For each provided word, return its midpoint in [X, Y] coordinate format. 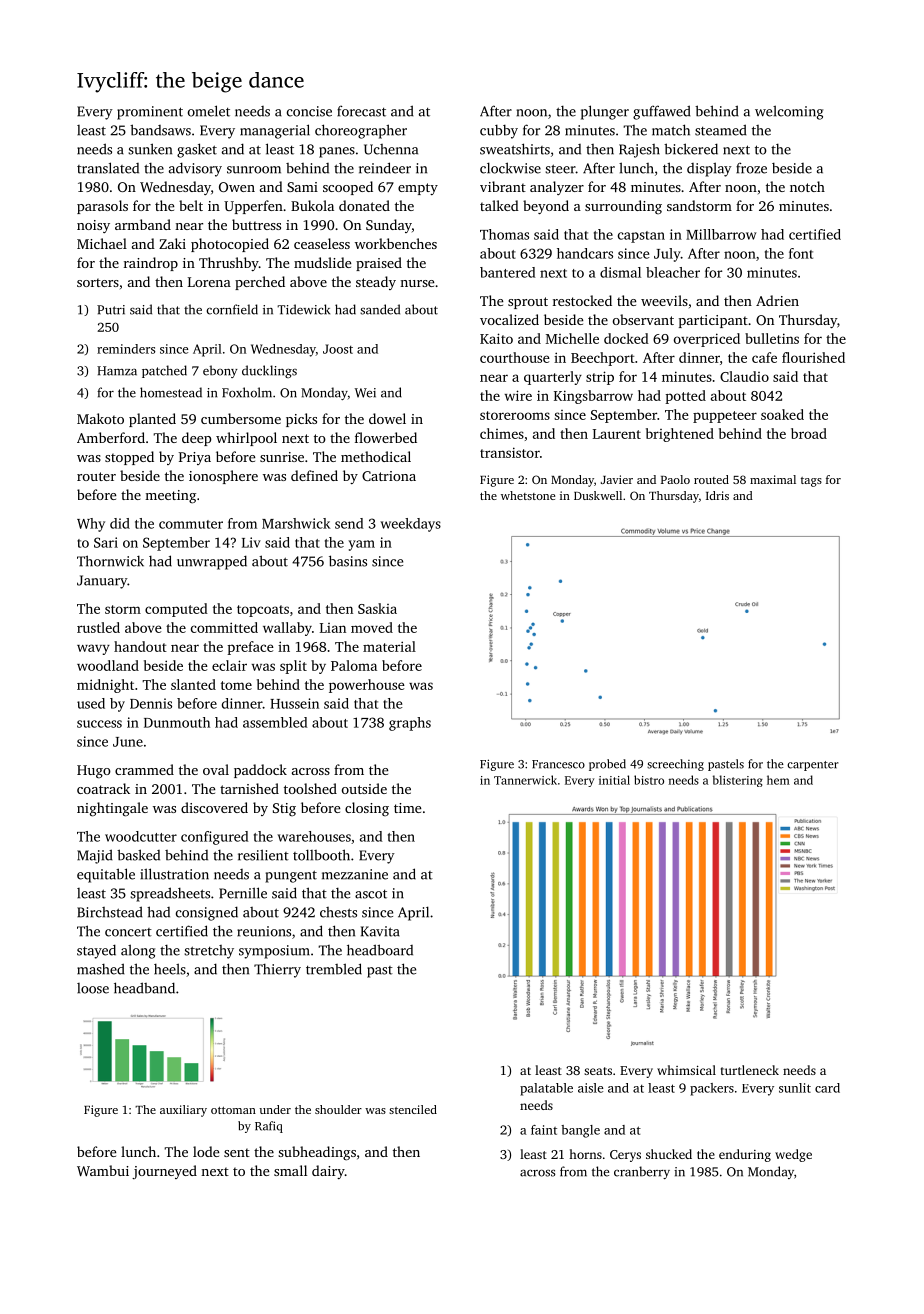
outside [364, 788]
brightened [680, 435]
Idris [717, 495]
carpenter [813, 766]
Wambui [103, 1170]
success [99, 724]
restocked [582, 300]
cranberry [642, 1172]
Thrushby [229, 264]
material [389, 646]
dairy [328, 1172]
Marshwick [296, 523]
